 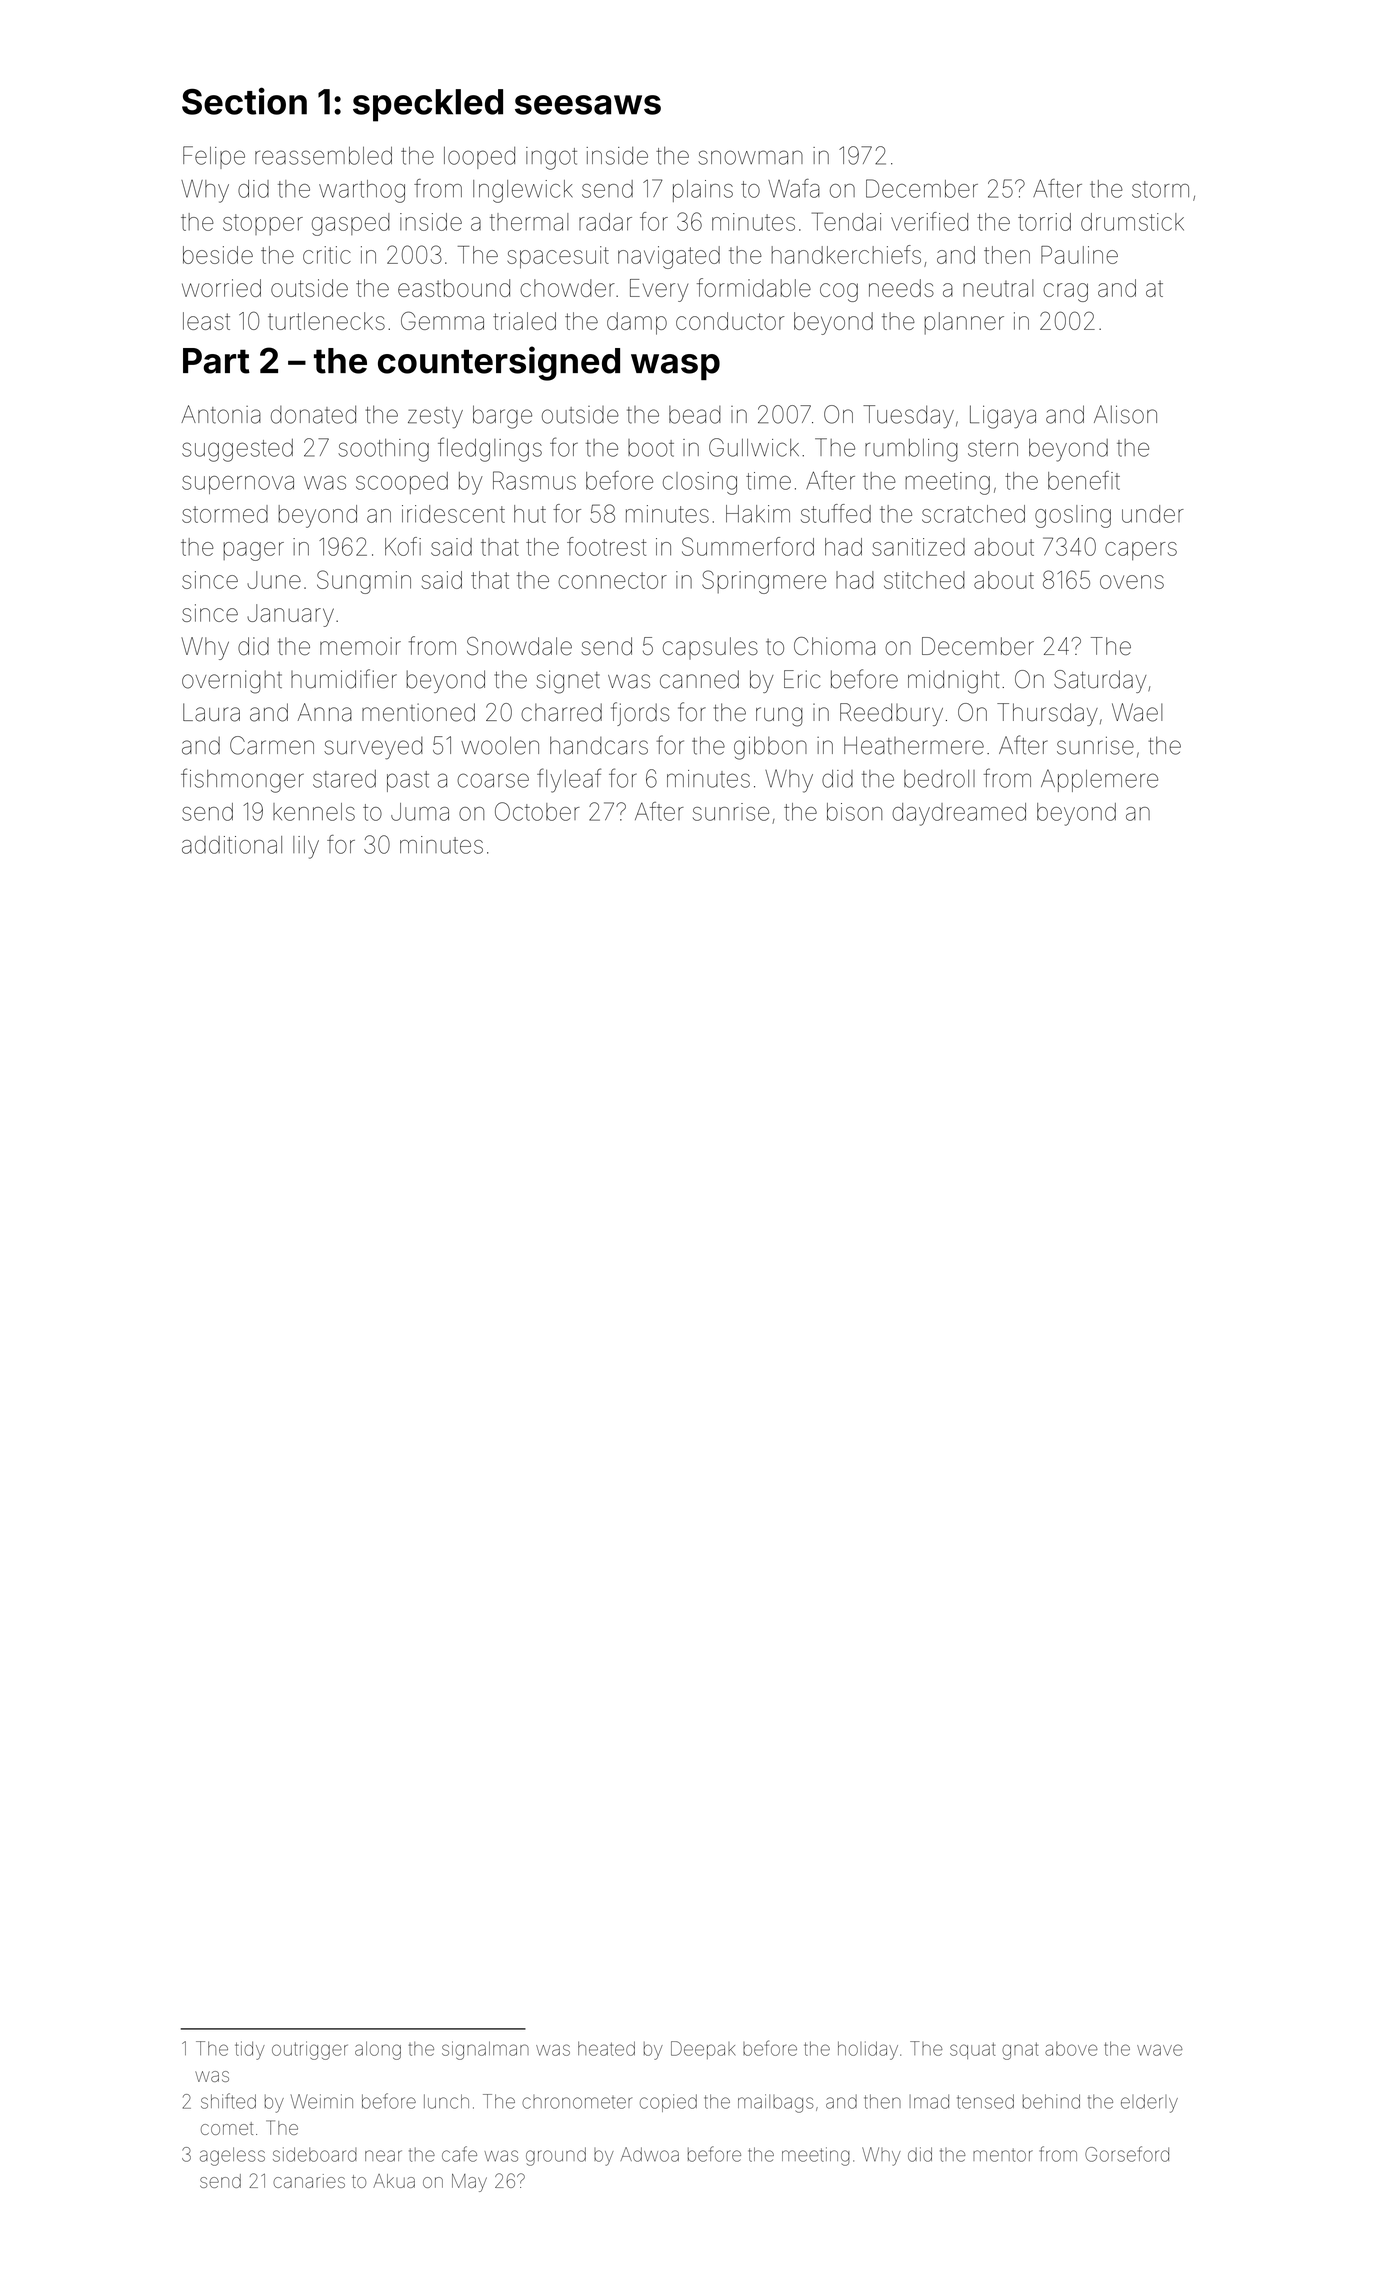 What do you see at coordinates (1132, 222) in the image?
I see `drumstick` at bounding box center [1132, 222].
